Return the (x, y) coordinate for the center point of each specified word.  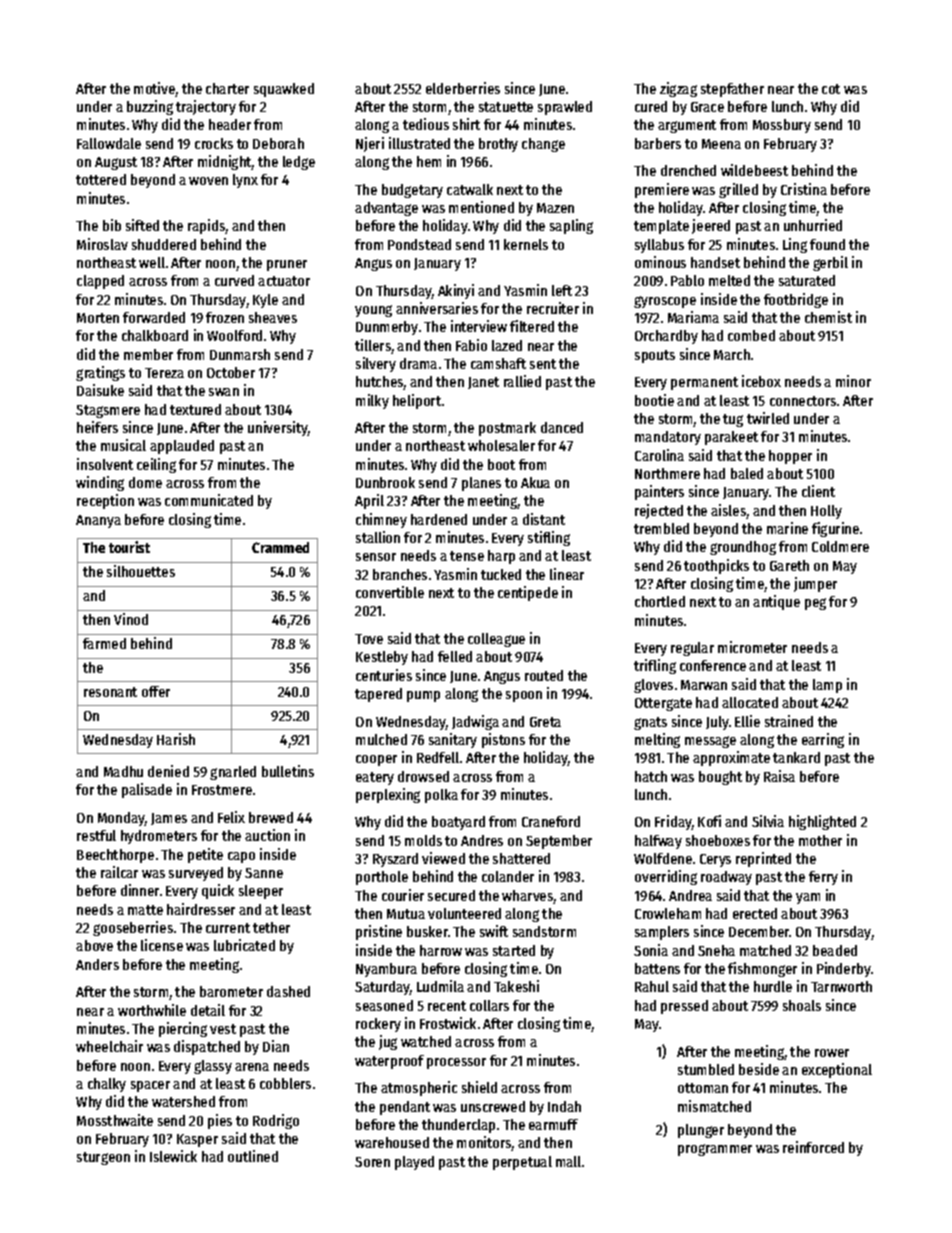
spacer (150, 1086)
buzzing (150, 107)
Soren (372, 1162)
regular (692, 649)
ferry (823, 878)
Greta (545, 722)
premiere (662, 190)
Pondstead (419, 244)
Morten (98, 318)
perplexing (388, 795)
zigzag (678, 89)
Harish (176, 739)
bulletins (288, 771)
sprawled (565, 108)
